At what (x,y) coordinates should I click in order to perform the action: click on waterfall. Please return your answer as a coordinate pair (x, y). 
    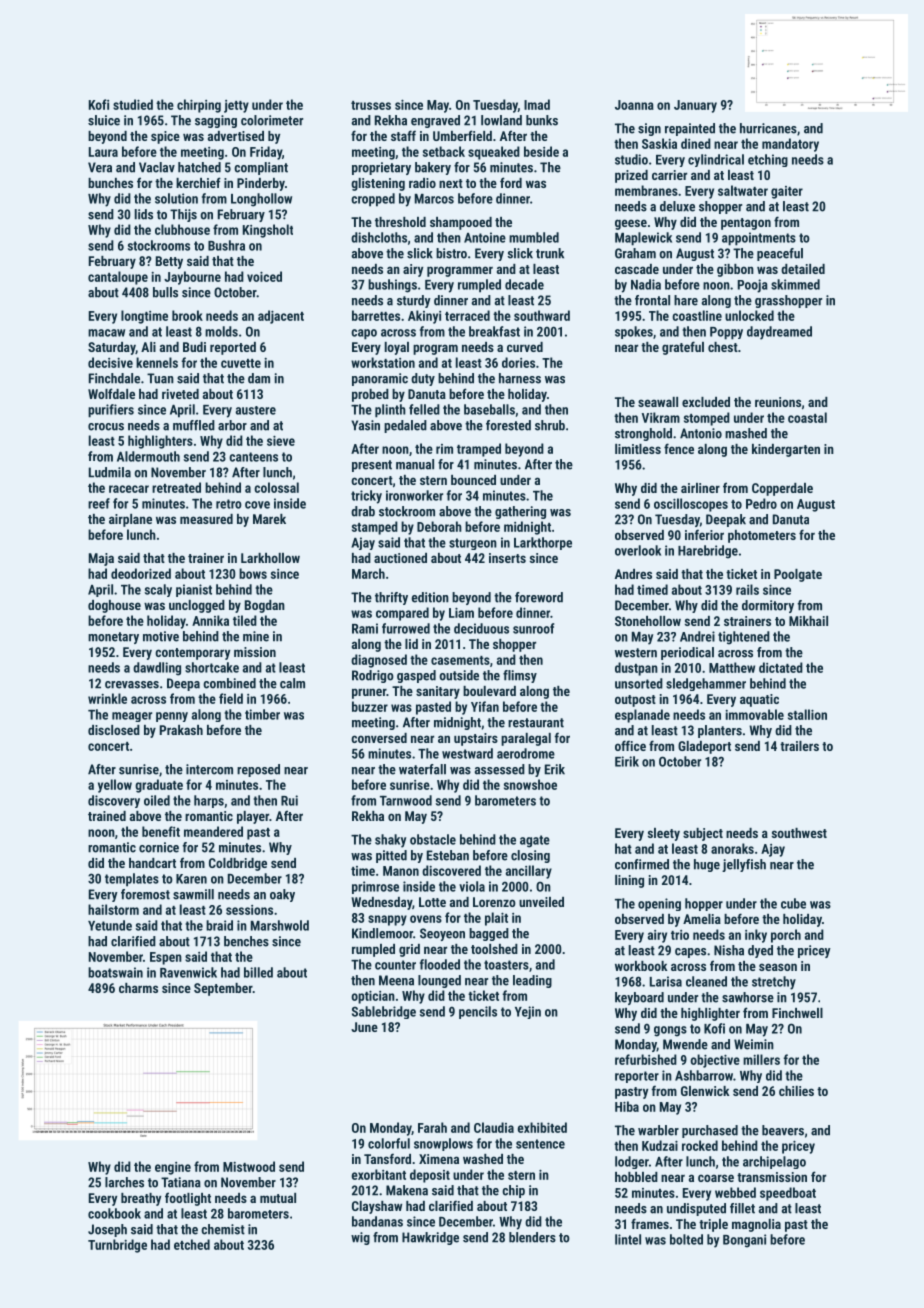
    Looking at the image, I should click on (422, 769).
